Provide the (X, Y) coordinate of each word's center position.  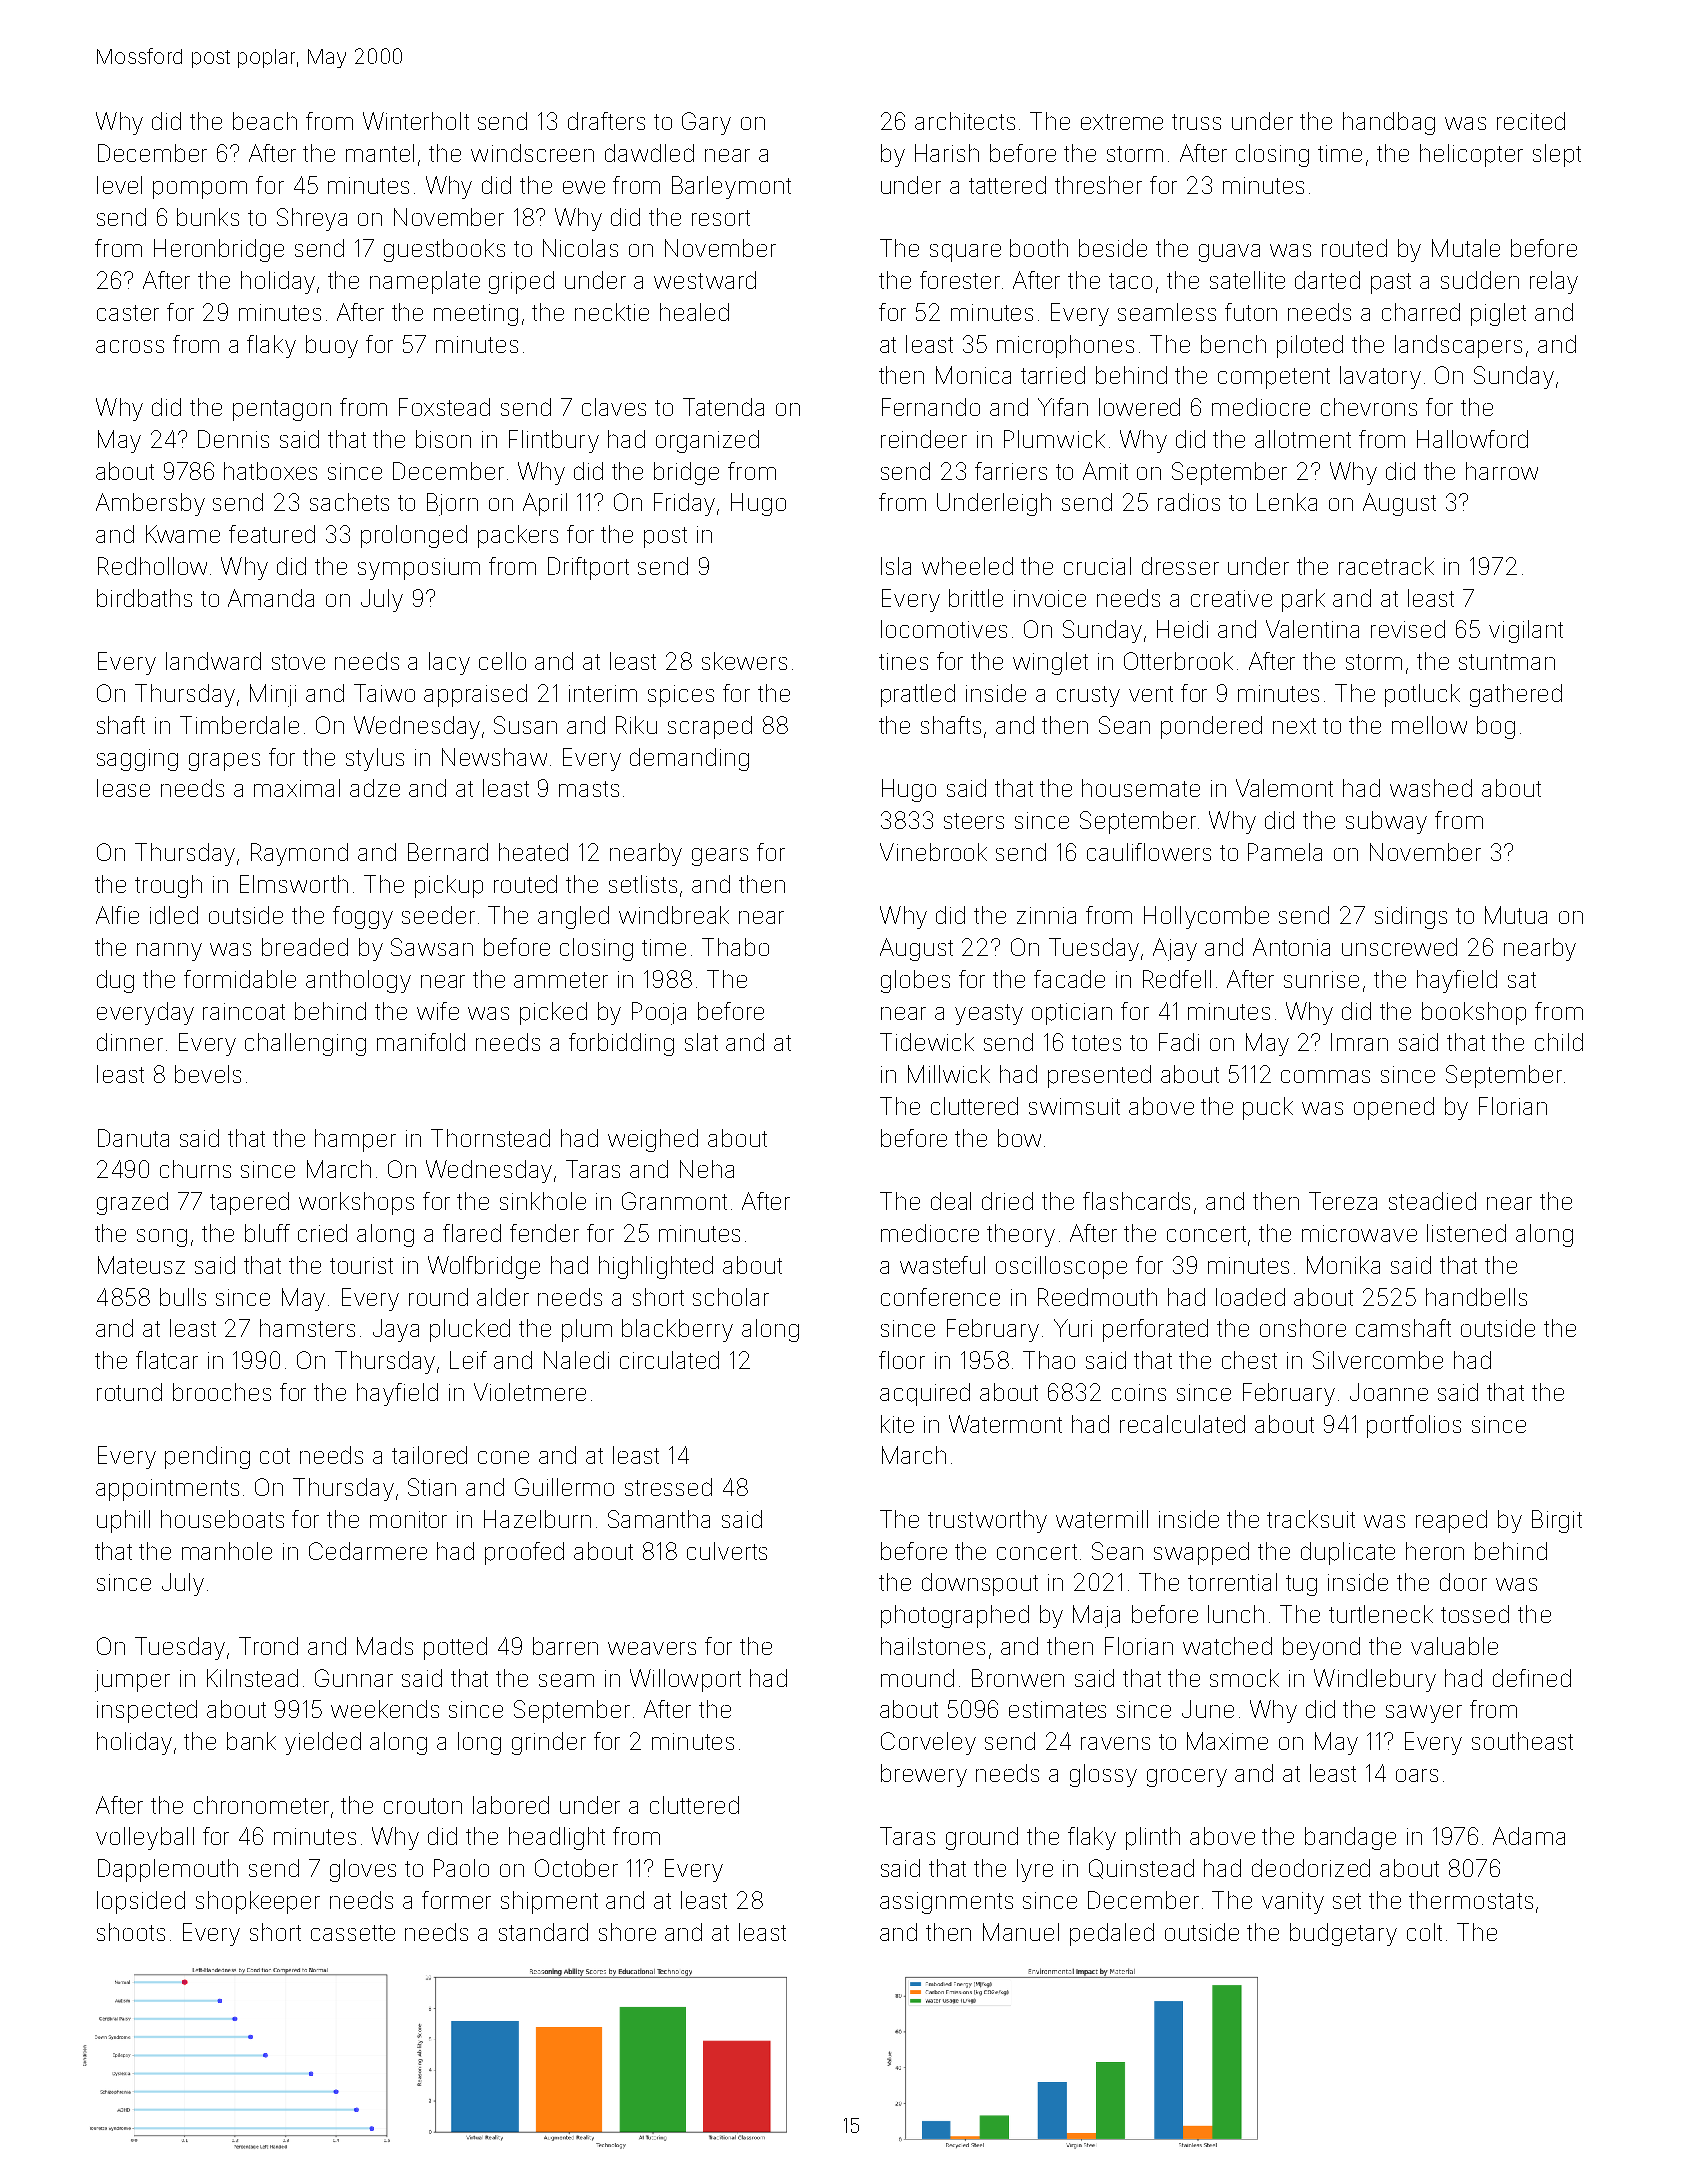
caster (128, 313)
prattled (918, 695)
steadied (1432, 1201)
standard (543, 1932)
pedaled (1112, 1934)
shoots (131, 1932)
